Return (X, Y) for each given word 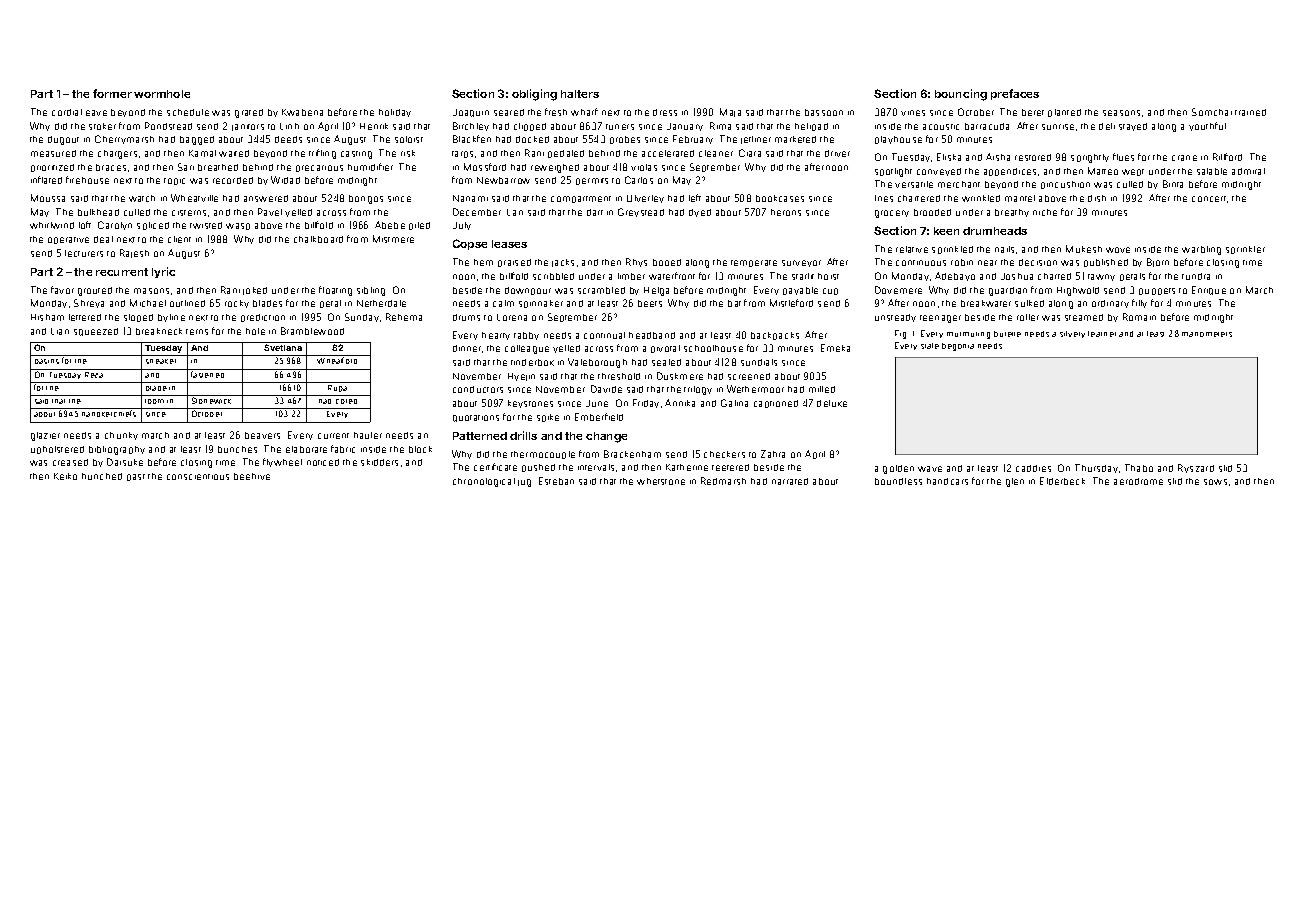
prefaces (1015, 94)
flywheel (282, 462)
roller (1028, 317)
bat (734, 303)
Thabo (1139, 468)
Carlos (639, 180)
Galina (734, 403)
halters (580, 94)
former (112, 93)
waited (234, 153)
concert (1209, 199)
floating (335, 291)
